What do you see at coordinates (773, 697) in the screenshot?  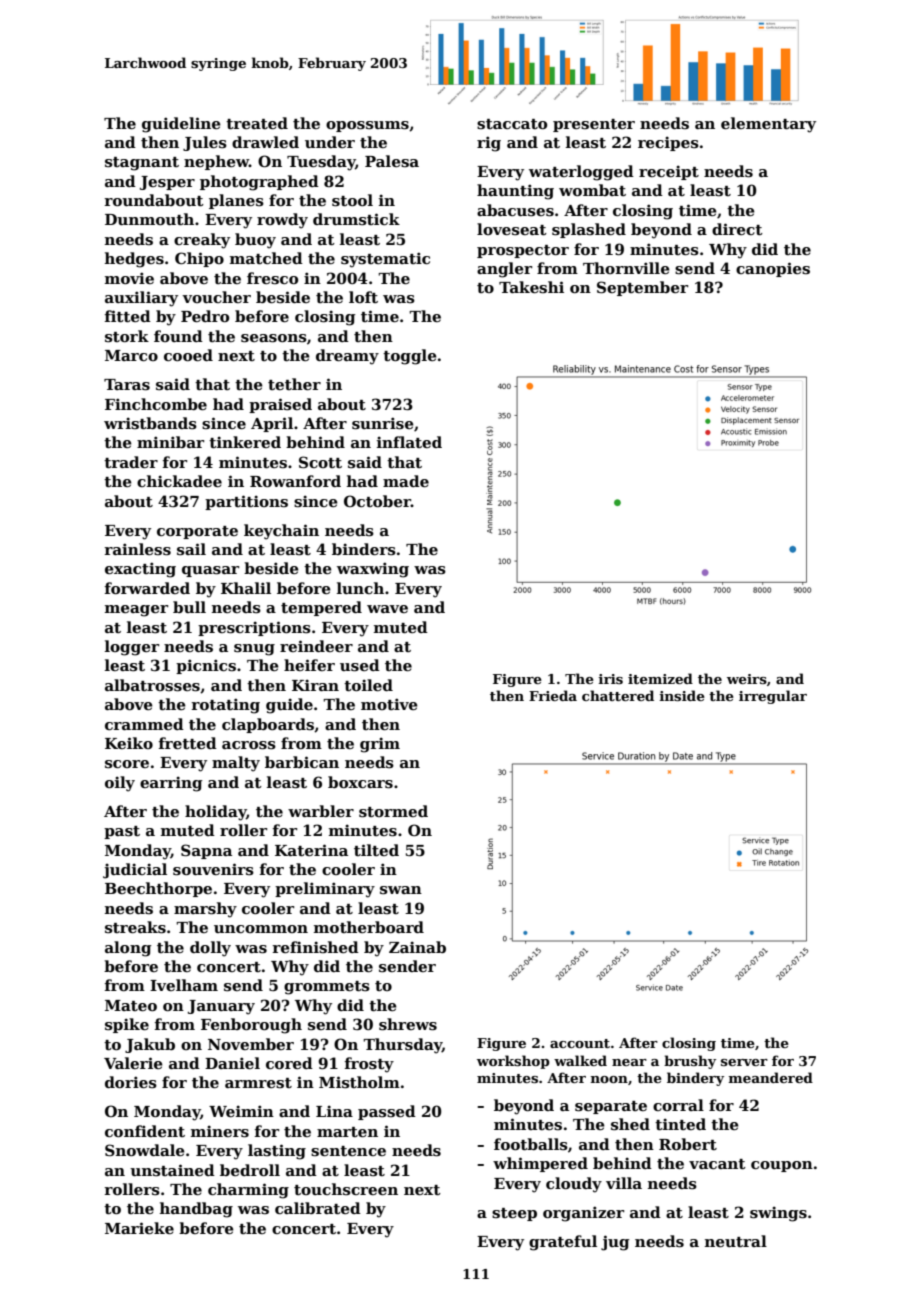 I see `irregular` at bounding box center [773, 697].
